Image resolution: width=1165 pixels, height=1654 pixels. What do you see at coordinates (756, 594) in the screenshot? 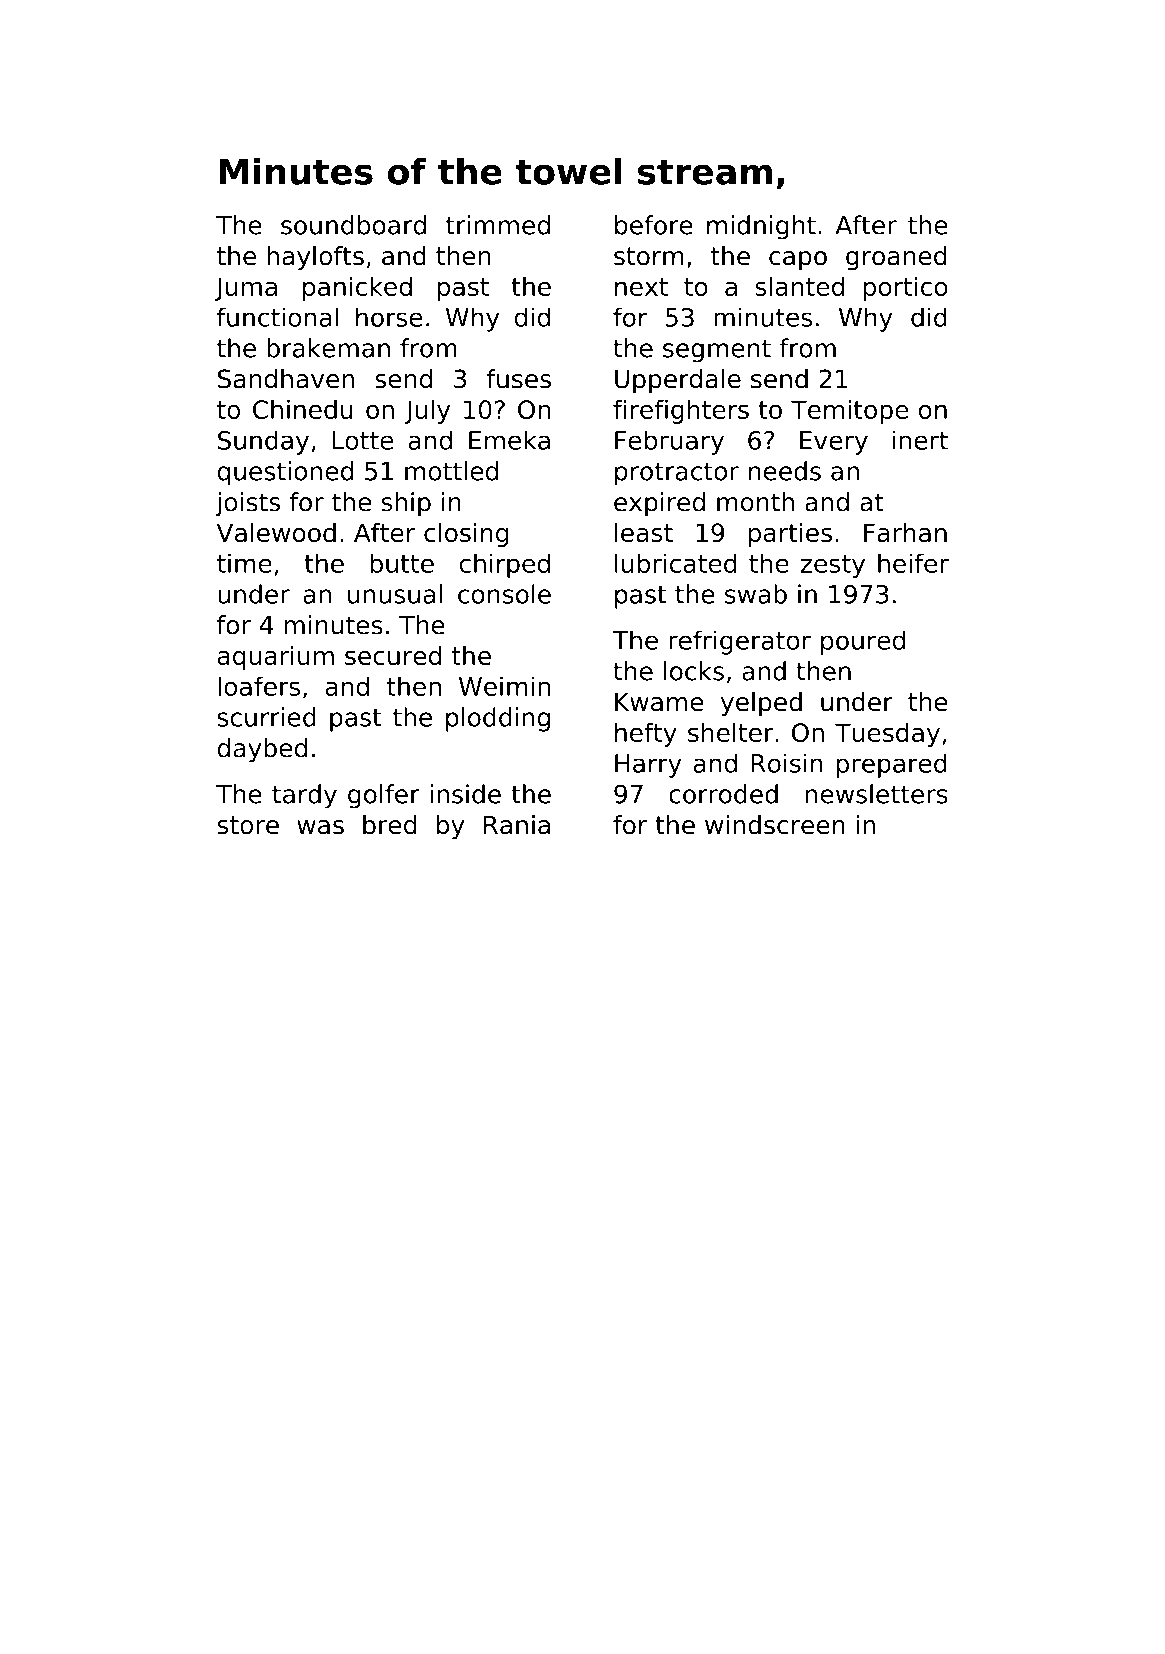
I see `swab` at bounding box center [756, 594].
